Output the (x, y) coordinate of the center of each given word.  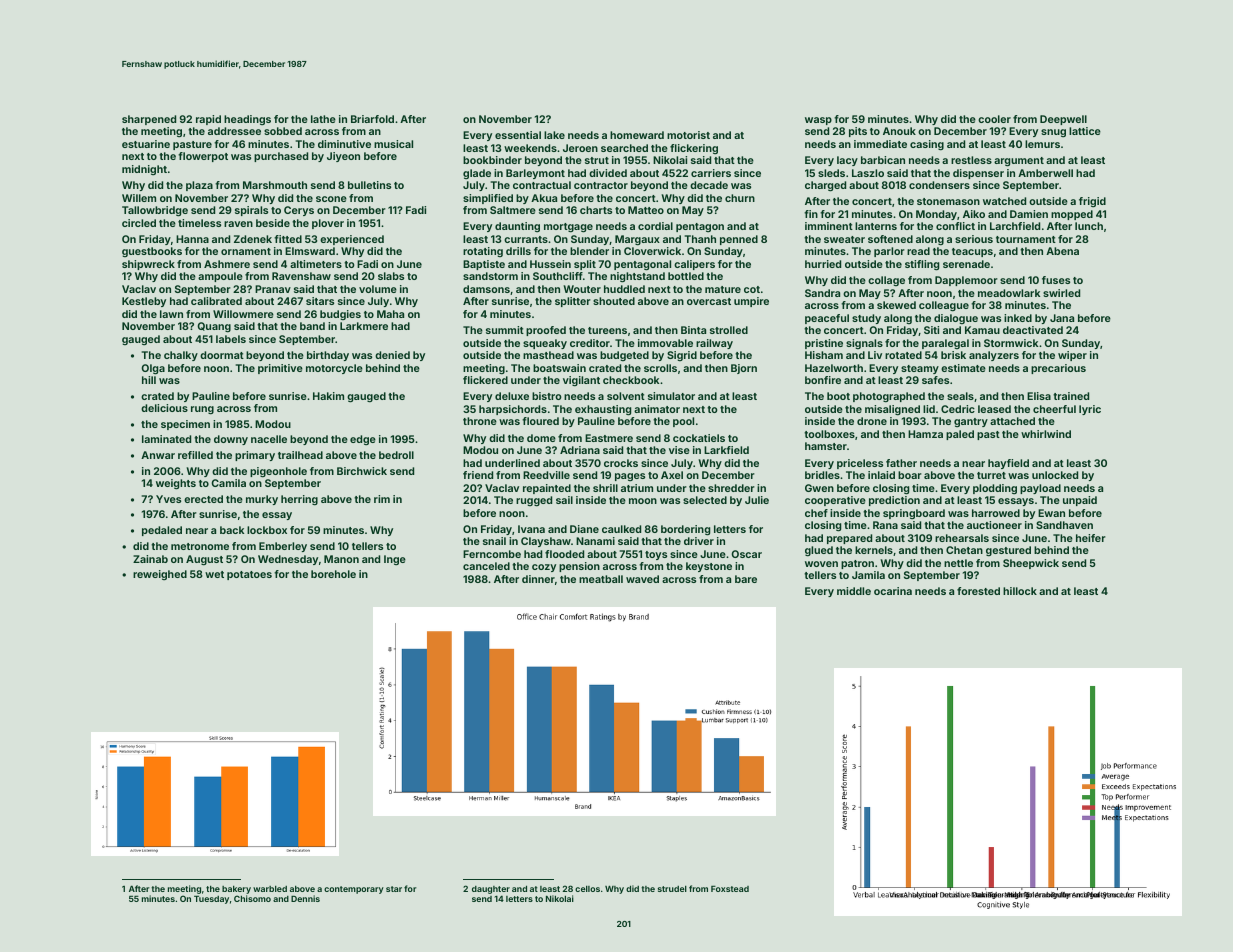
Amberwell (1045, 173)
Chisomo (252, 898)
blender (589, 251)
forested (978, 591)
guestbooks (152, 252)
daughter (491, 890)
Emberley (283, 547)
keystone (709, 567)
